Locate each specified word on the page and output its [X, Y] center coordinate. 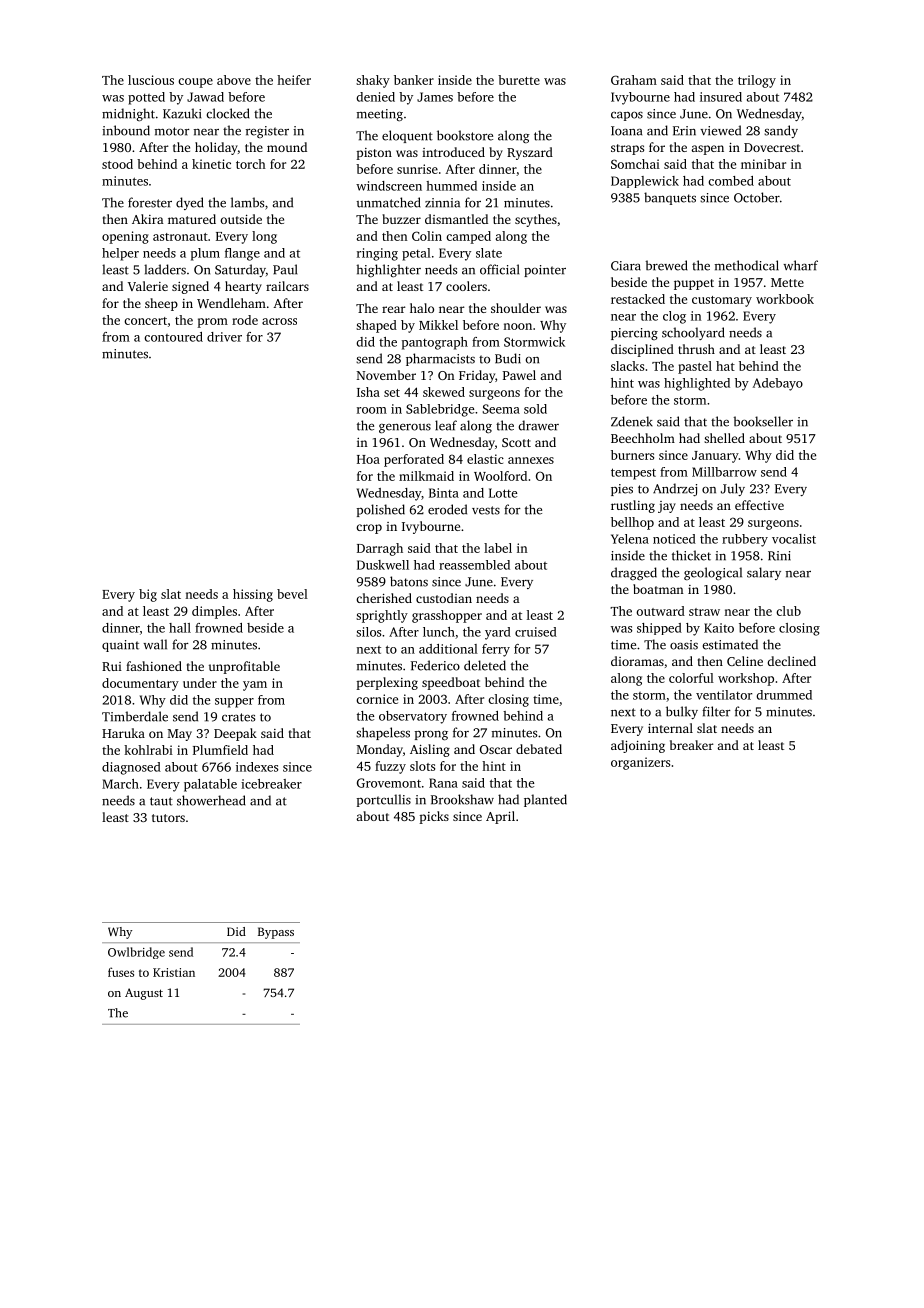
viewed [720, 130]
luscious [151, 80]
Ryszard [530, 153]
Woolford [500, 476]
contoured [173, 337]
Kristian [174, 972]
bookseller [763, 421]
